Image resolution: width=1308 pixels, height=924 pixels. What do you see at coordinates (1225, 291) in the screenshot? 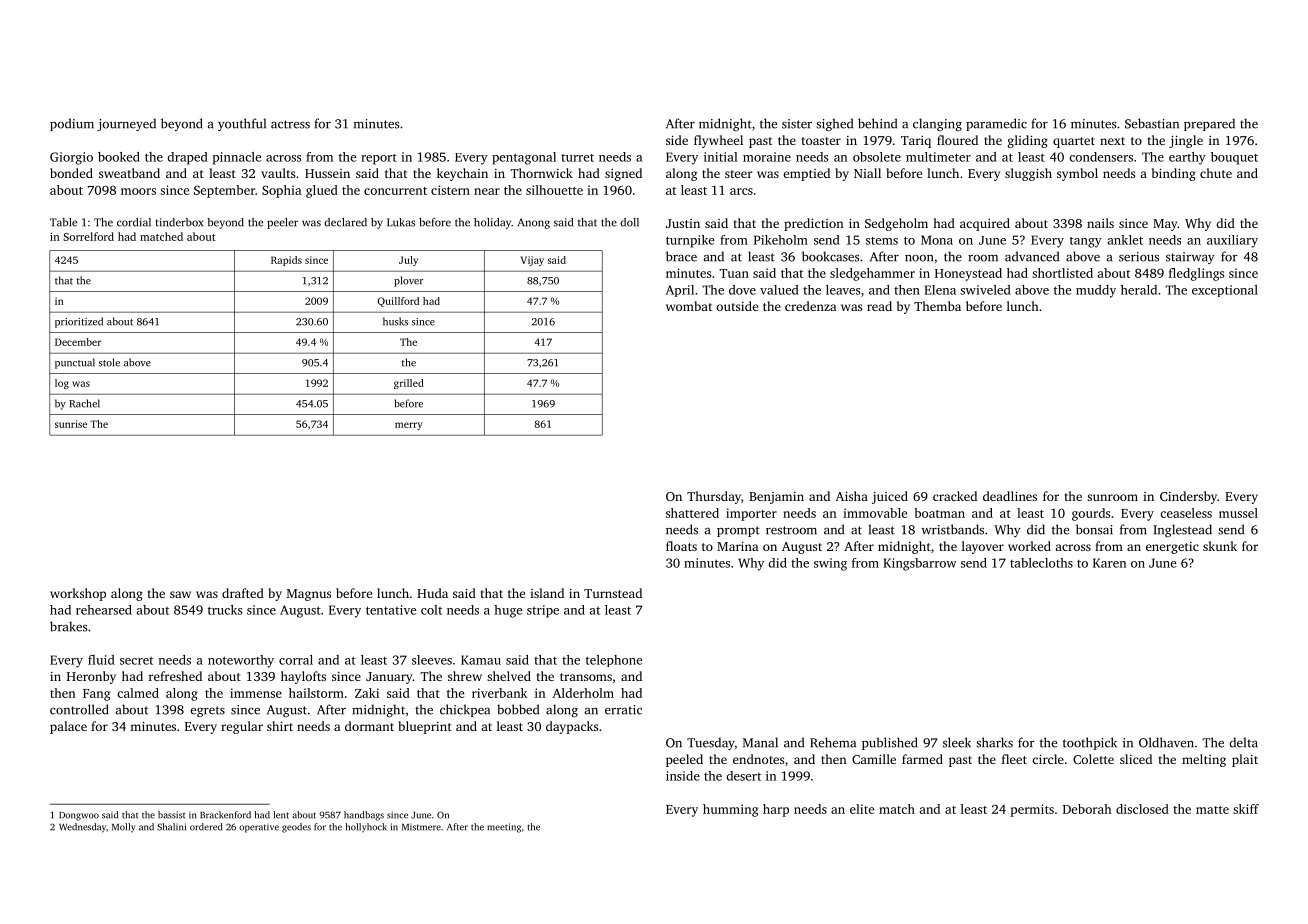
I see `exceptional` at bounding box center [1225, 291].
